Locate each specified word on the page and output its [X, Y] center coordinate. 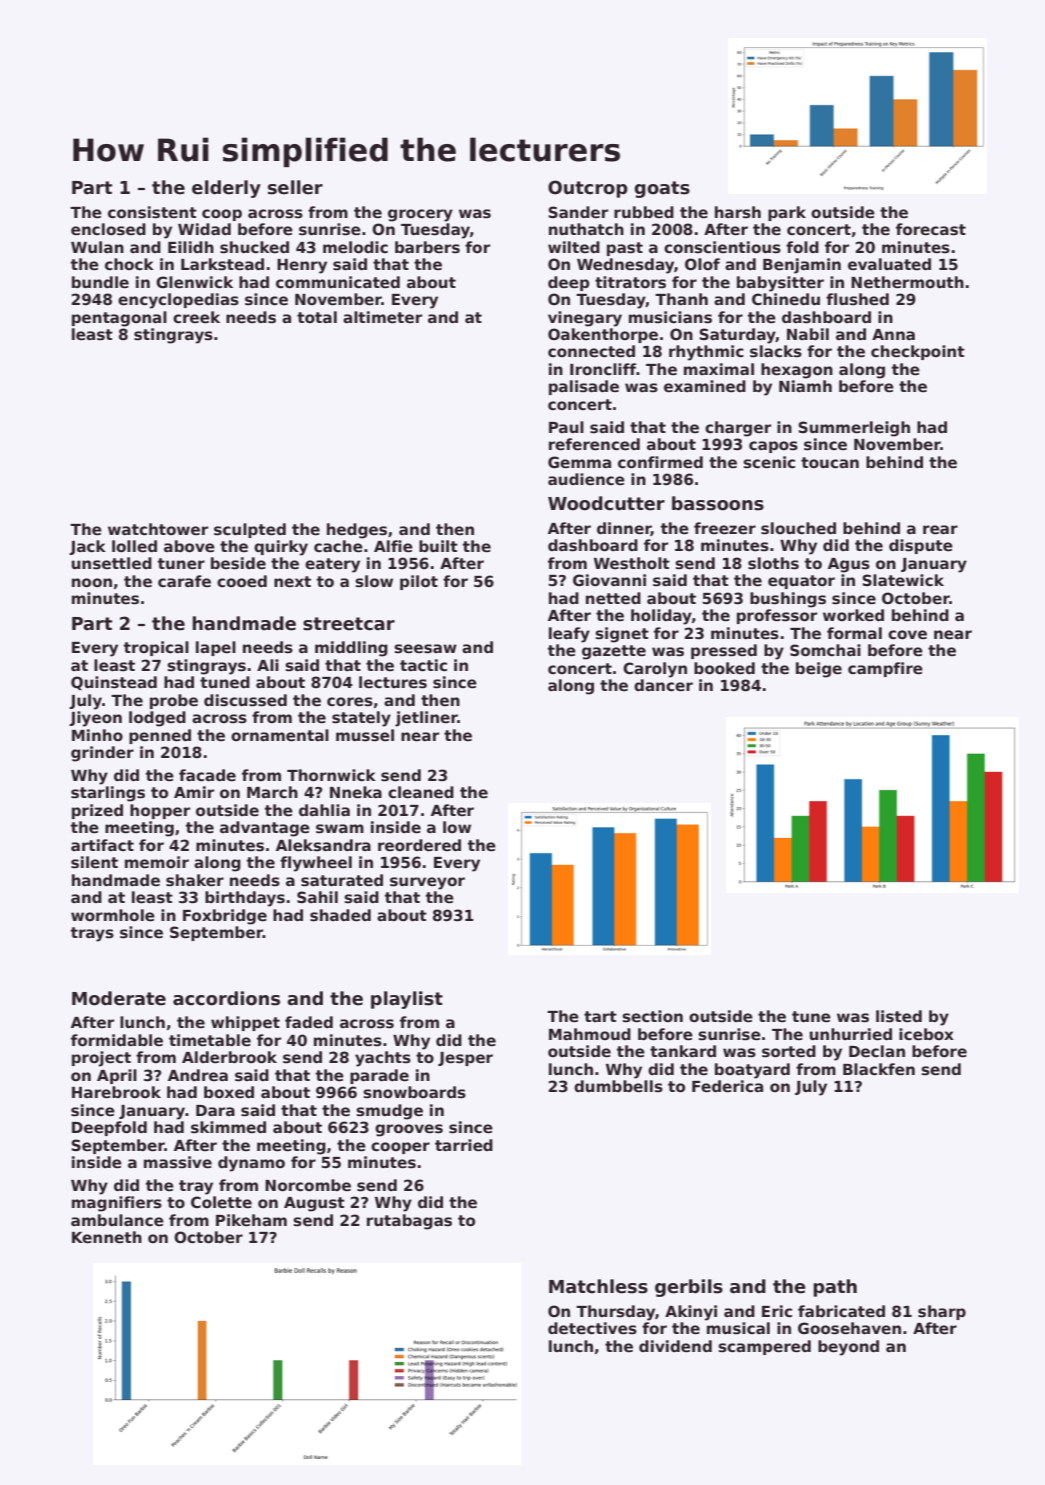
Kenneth [107, 1237]
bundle [100, 282]
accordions [226, 998]
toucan [830, 462]
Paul [566, 427]
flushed [857, 299]
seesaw [425, 649]
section [652, 1016]
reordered [419, 845]
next [292, 581]
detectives [592, 1328]
